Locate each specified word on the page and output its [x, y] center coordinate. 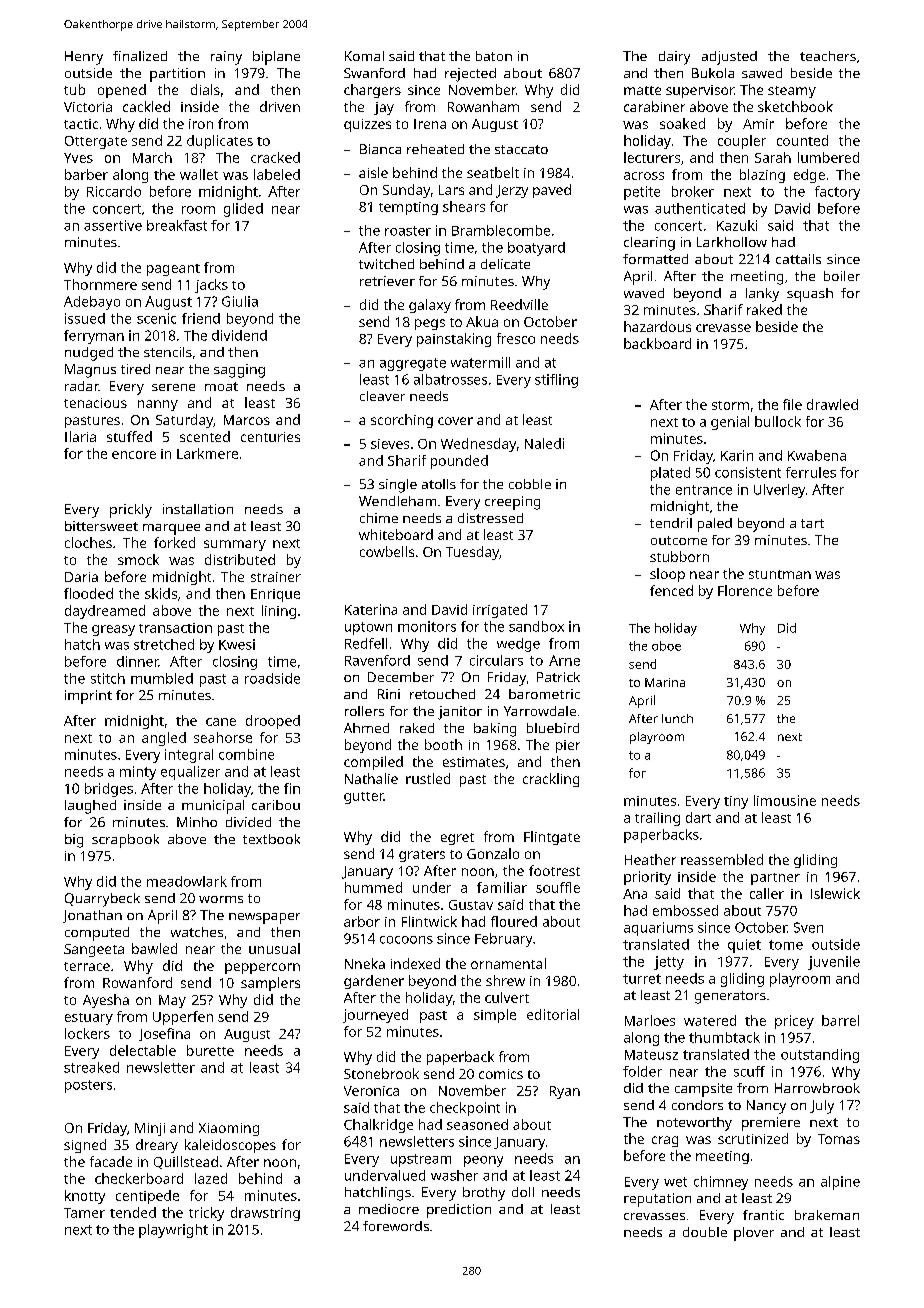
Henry [84, 58]
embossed [685, 910]
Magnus [90, 371]
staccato [521, 149]
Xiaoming [229, 1129]
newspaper [264, 918]
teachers [828, 56]
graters [422, 856]
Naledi [544, 443]
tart [812, 523]
